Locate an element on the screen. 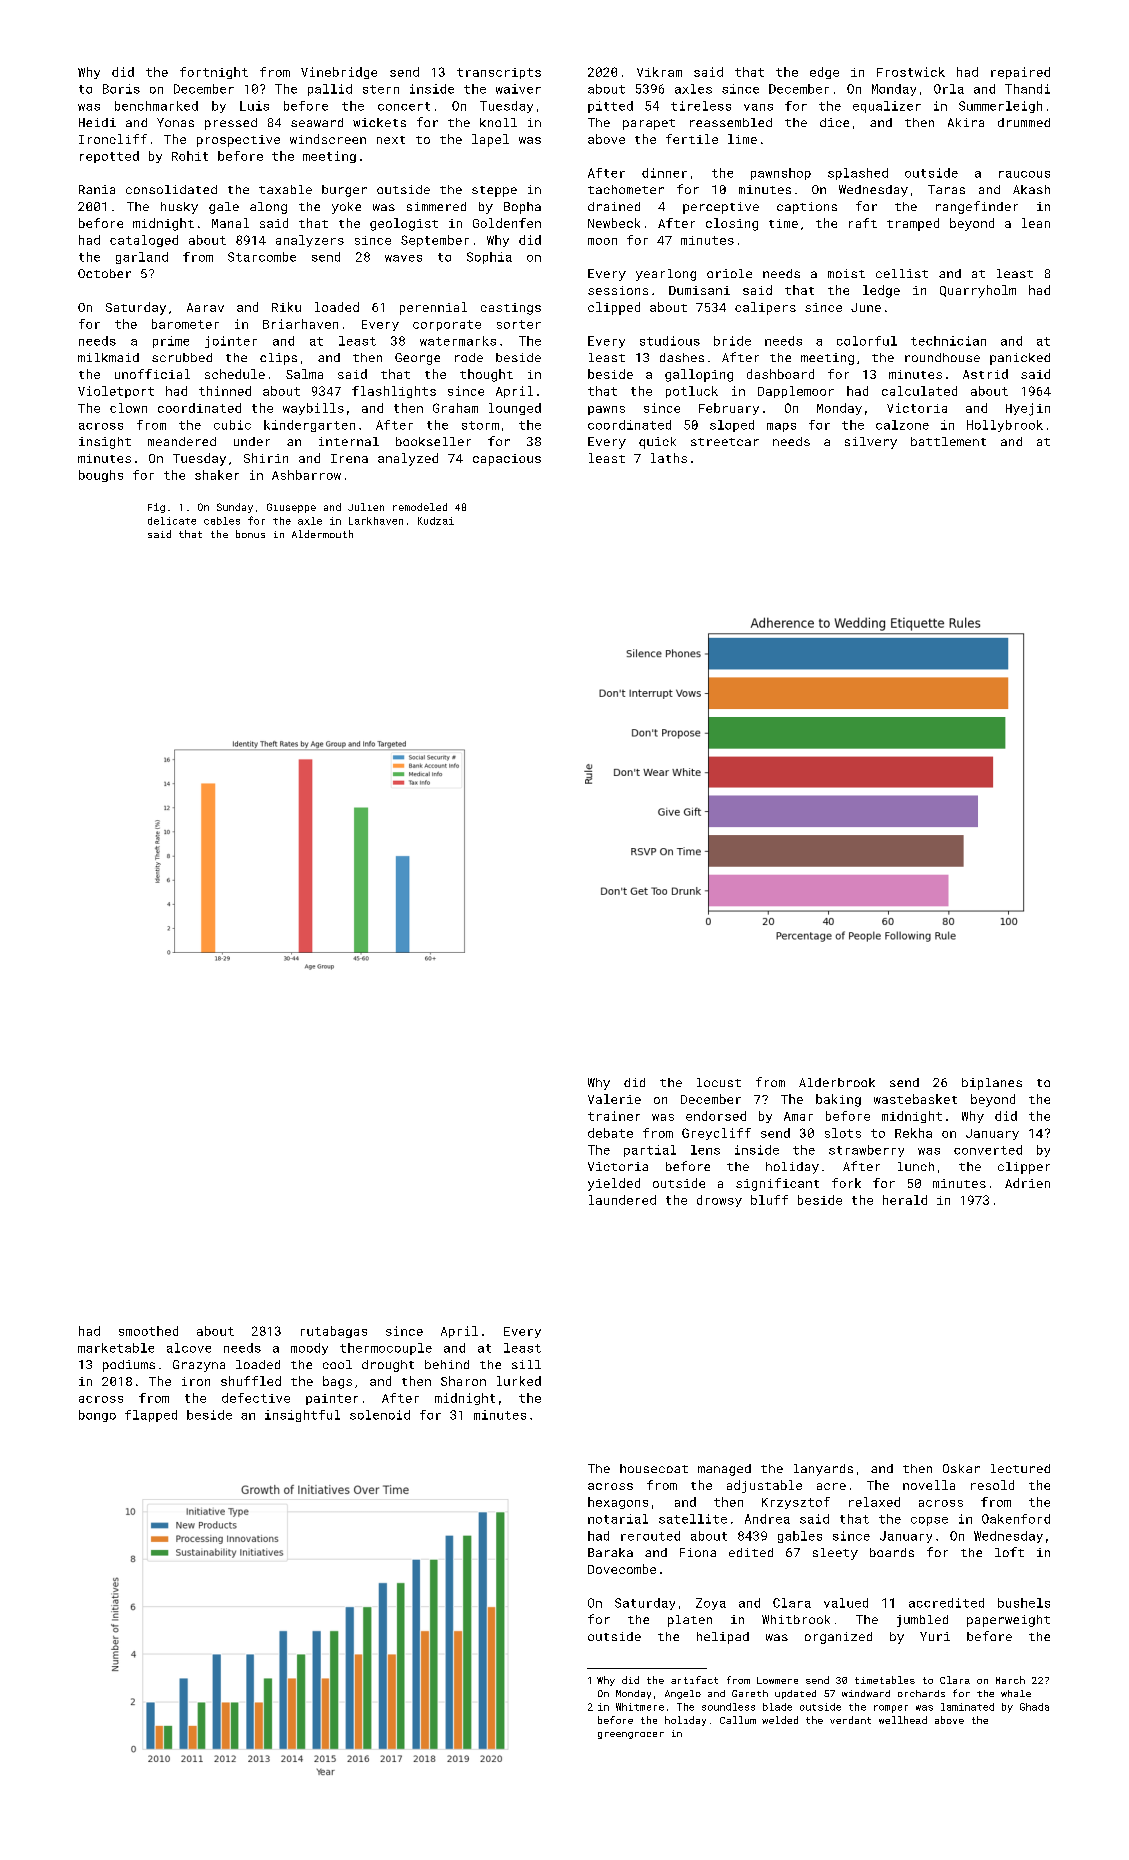 This screenshot has height=1860, width=1129. laths is located at coordinates (669, 458).
